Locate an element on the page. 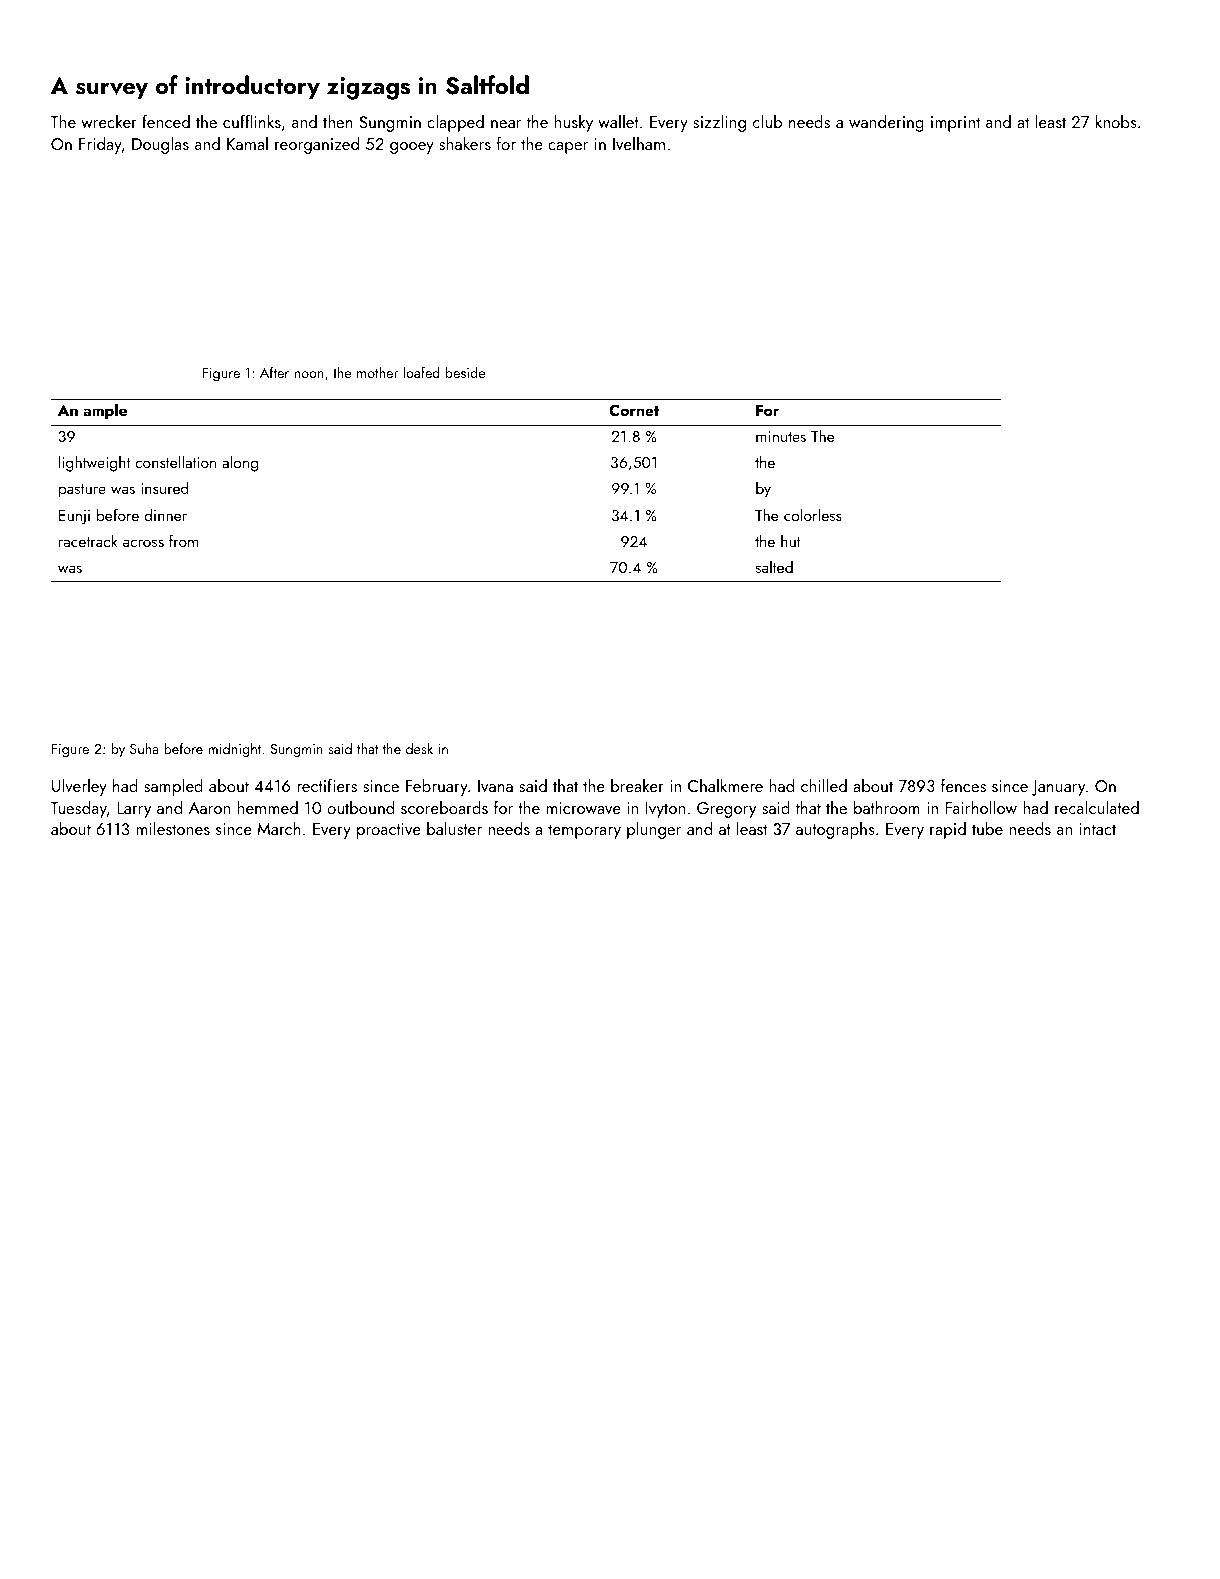 This image has height=1579, width=1220. colorless is located at coordinates (813, 514).
